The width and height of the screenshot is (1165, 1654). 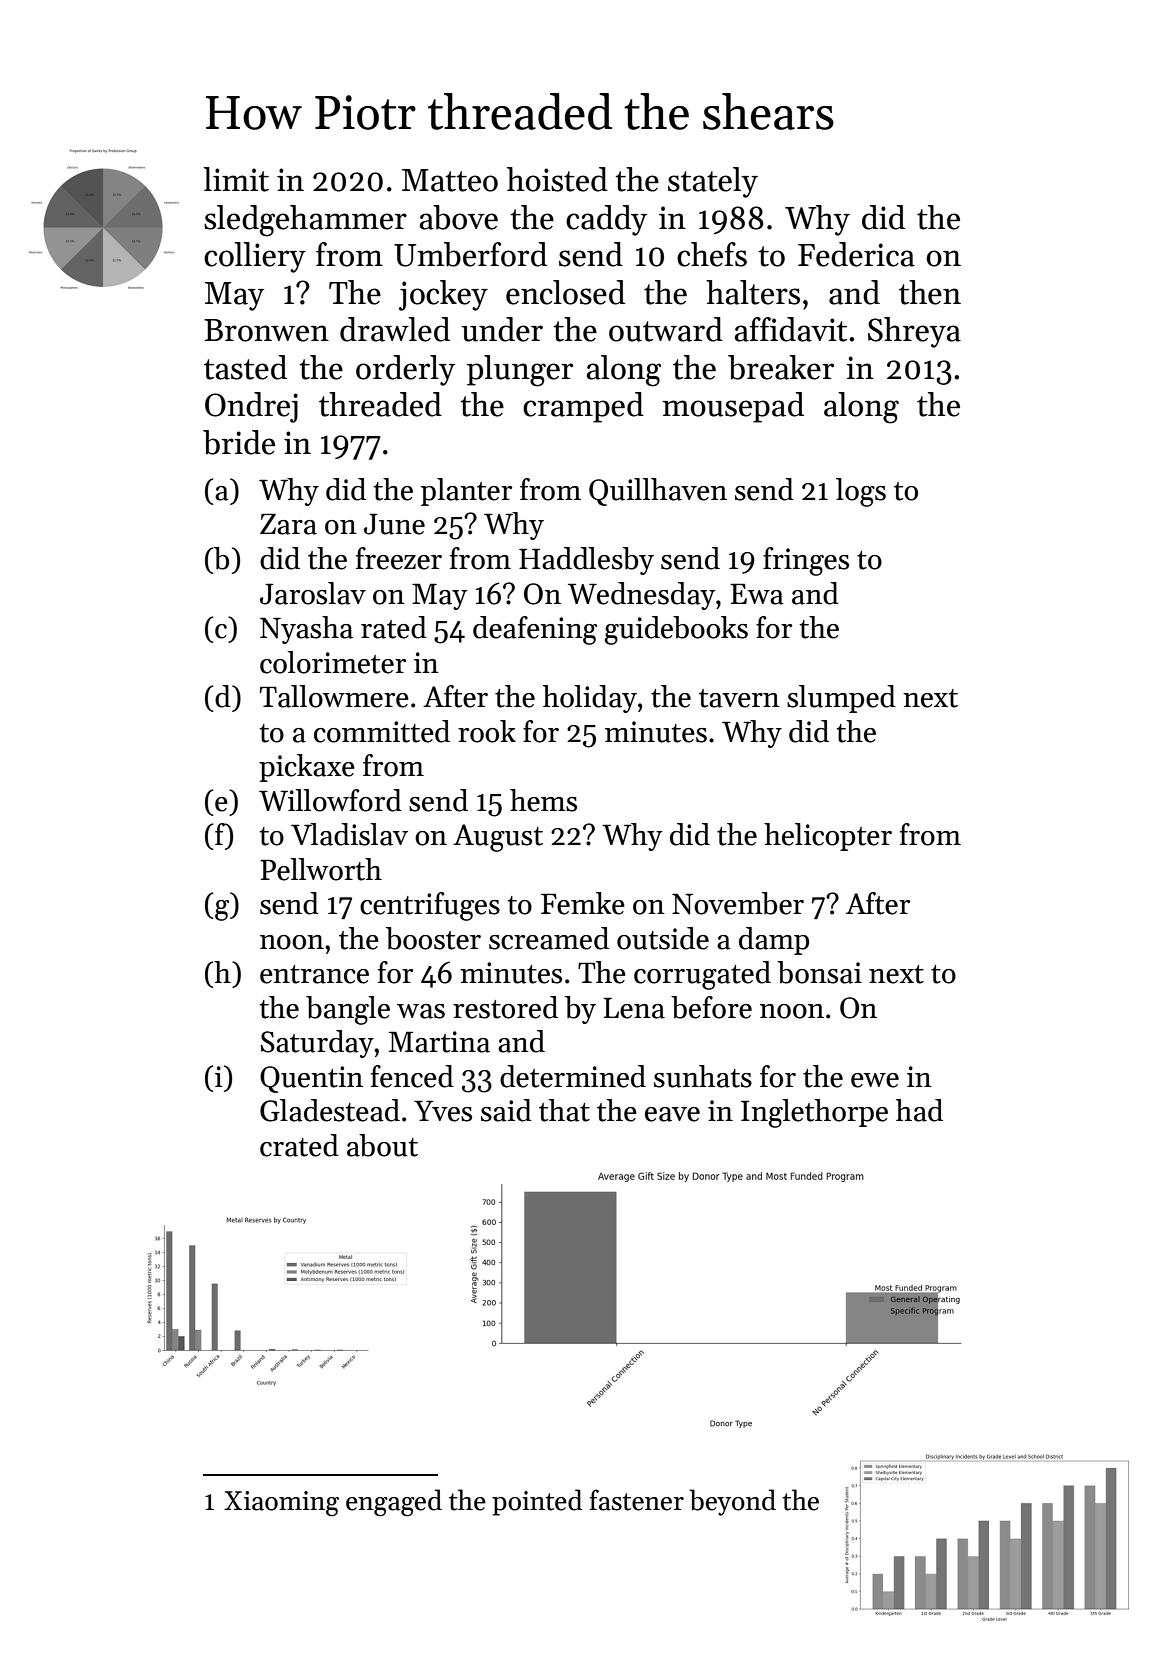 I want to click on Ewa, so click(x=757, y=594).
